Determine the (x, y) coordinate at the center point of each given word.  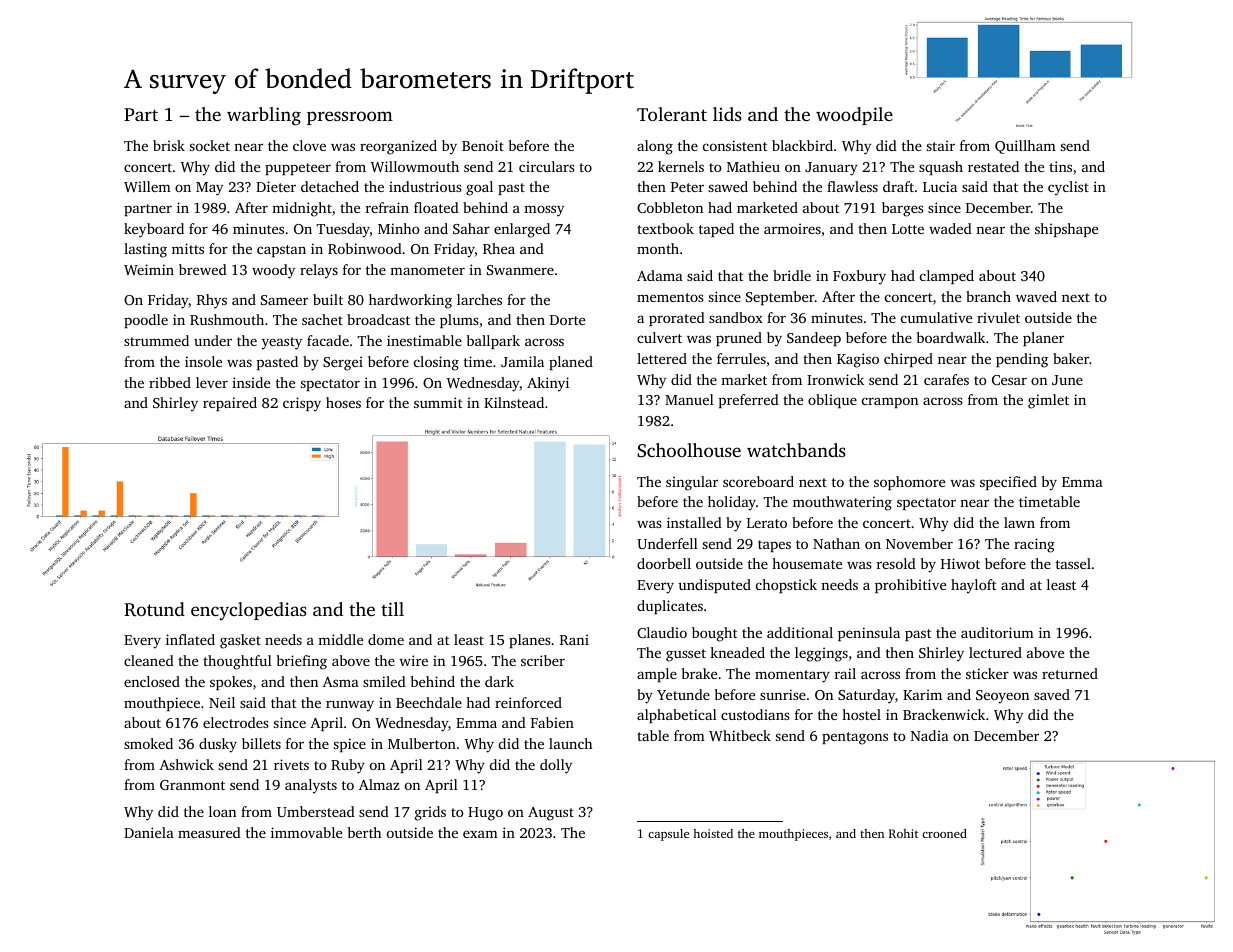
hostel (861, 714)
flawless (852, 186)
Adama (660, 275)
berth (364, 832)
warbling (264, 116)
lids (727, 114)
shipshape (1066, 230)
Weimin (149, 269)
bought (715, 634)
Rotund (154, 609)
